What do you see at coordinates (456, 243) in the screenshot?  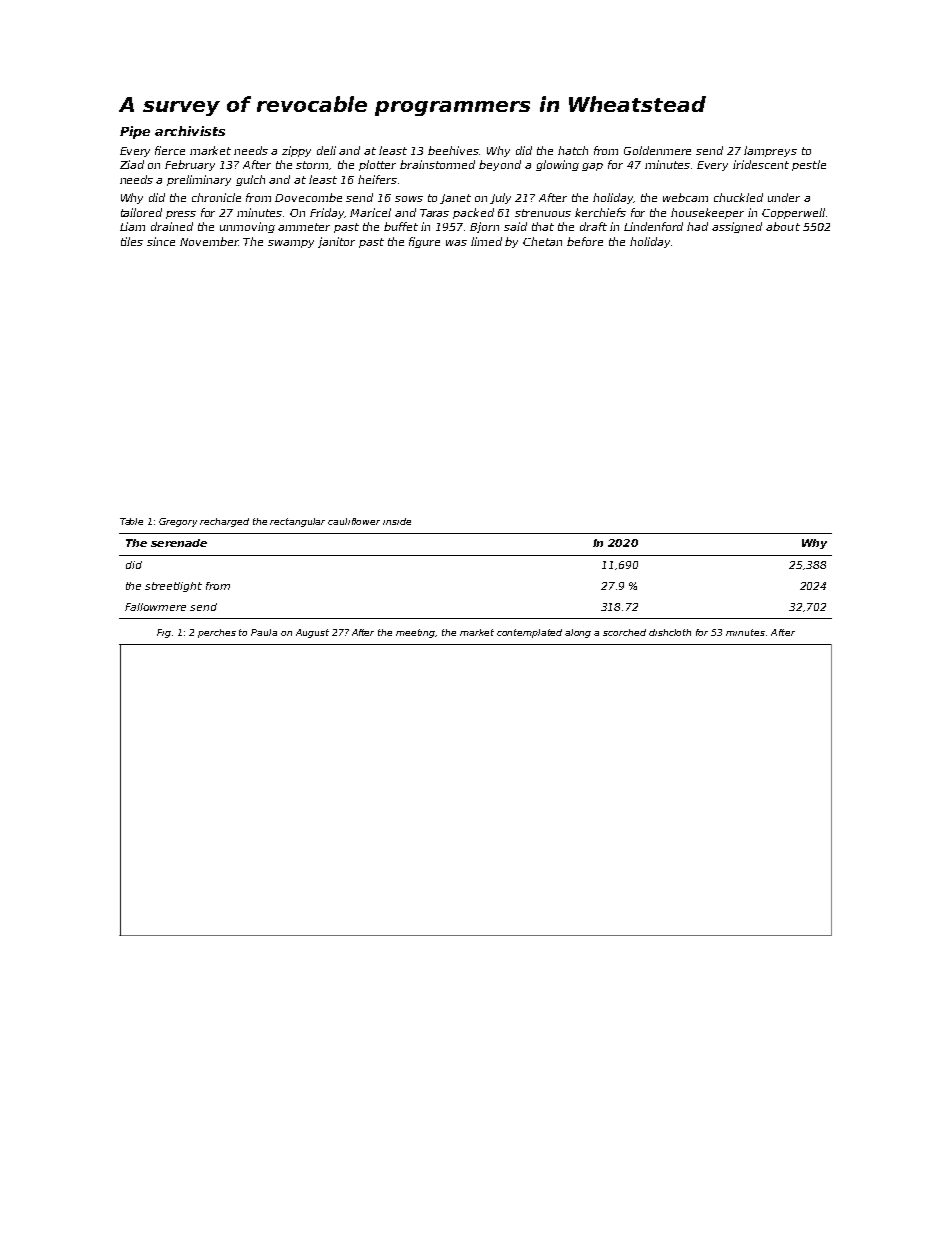 I see `was` at bounding box center [456, 243].
